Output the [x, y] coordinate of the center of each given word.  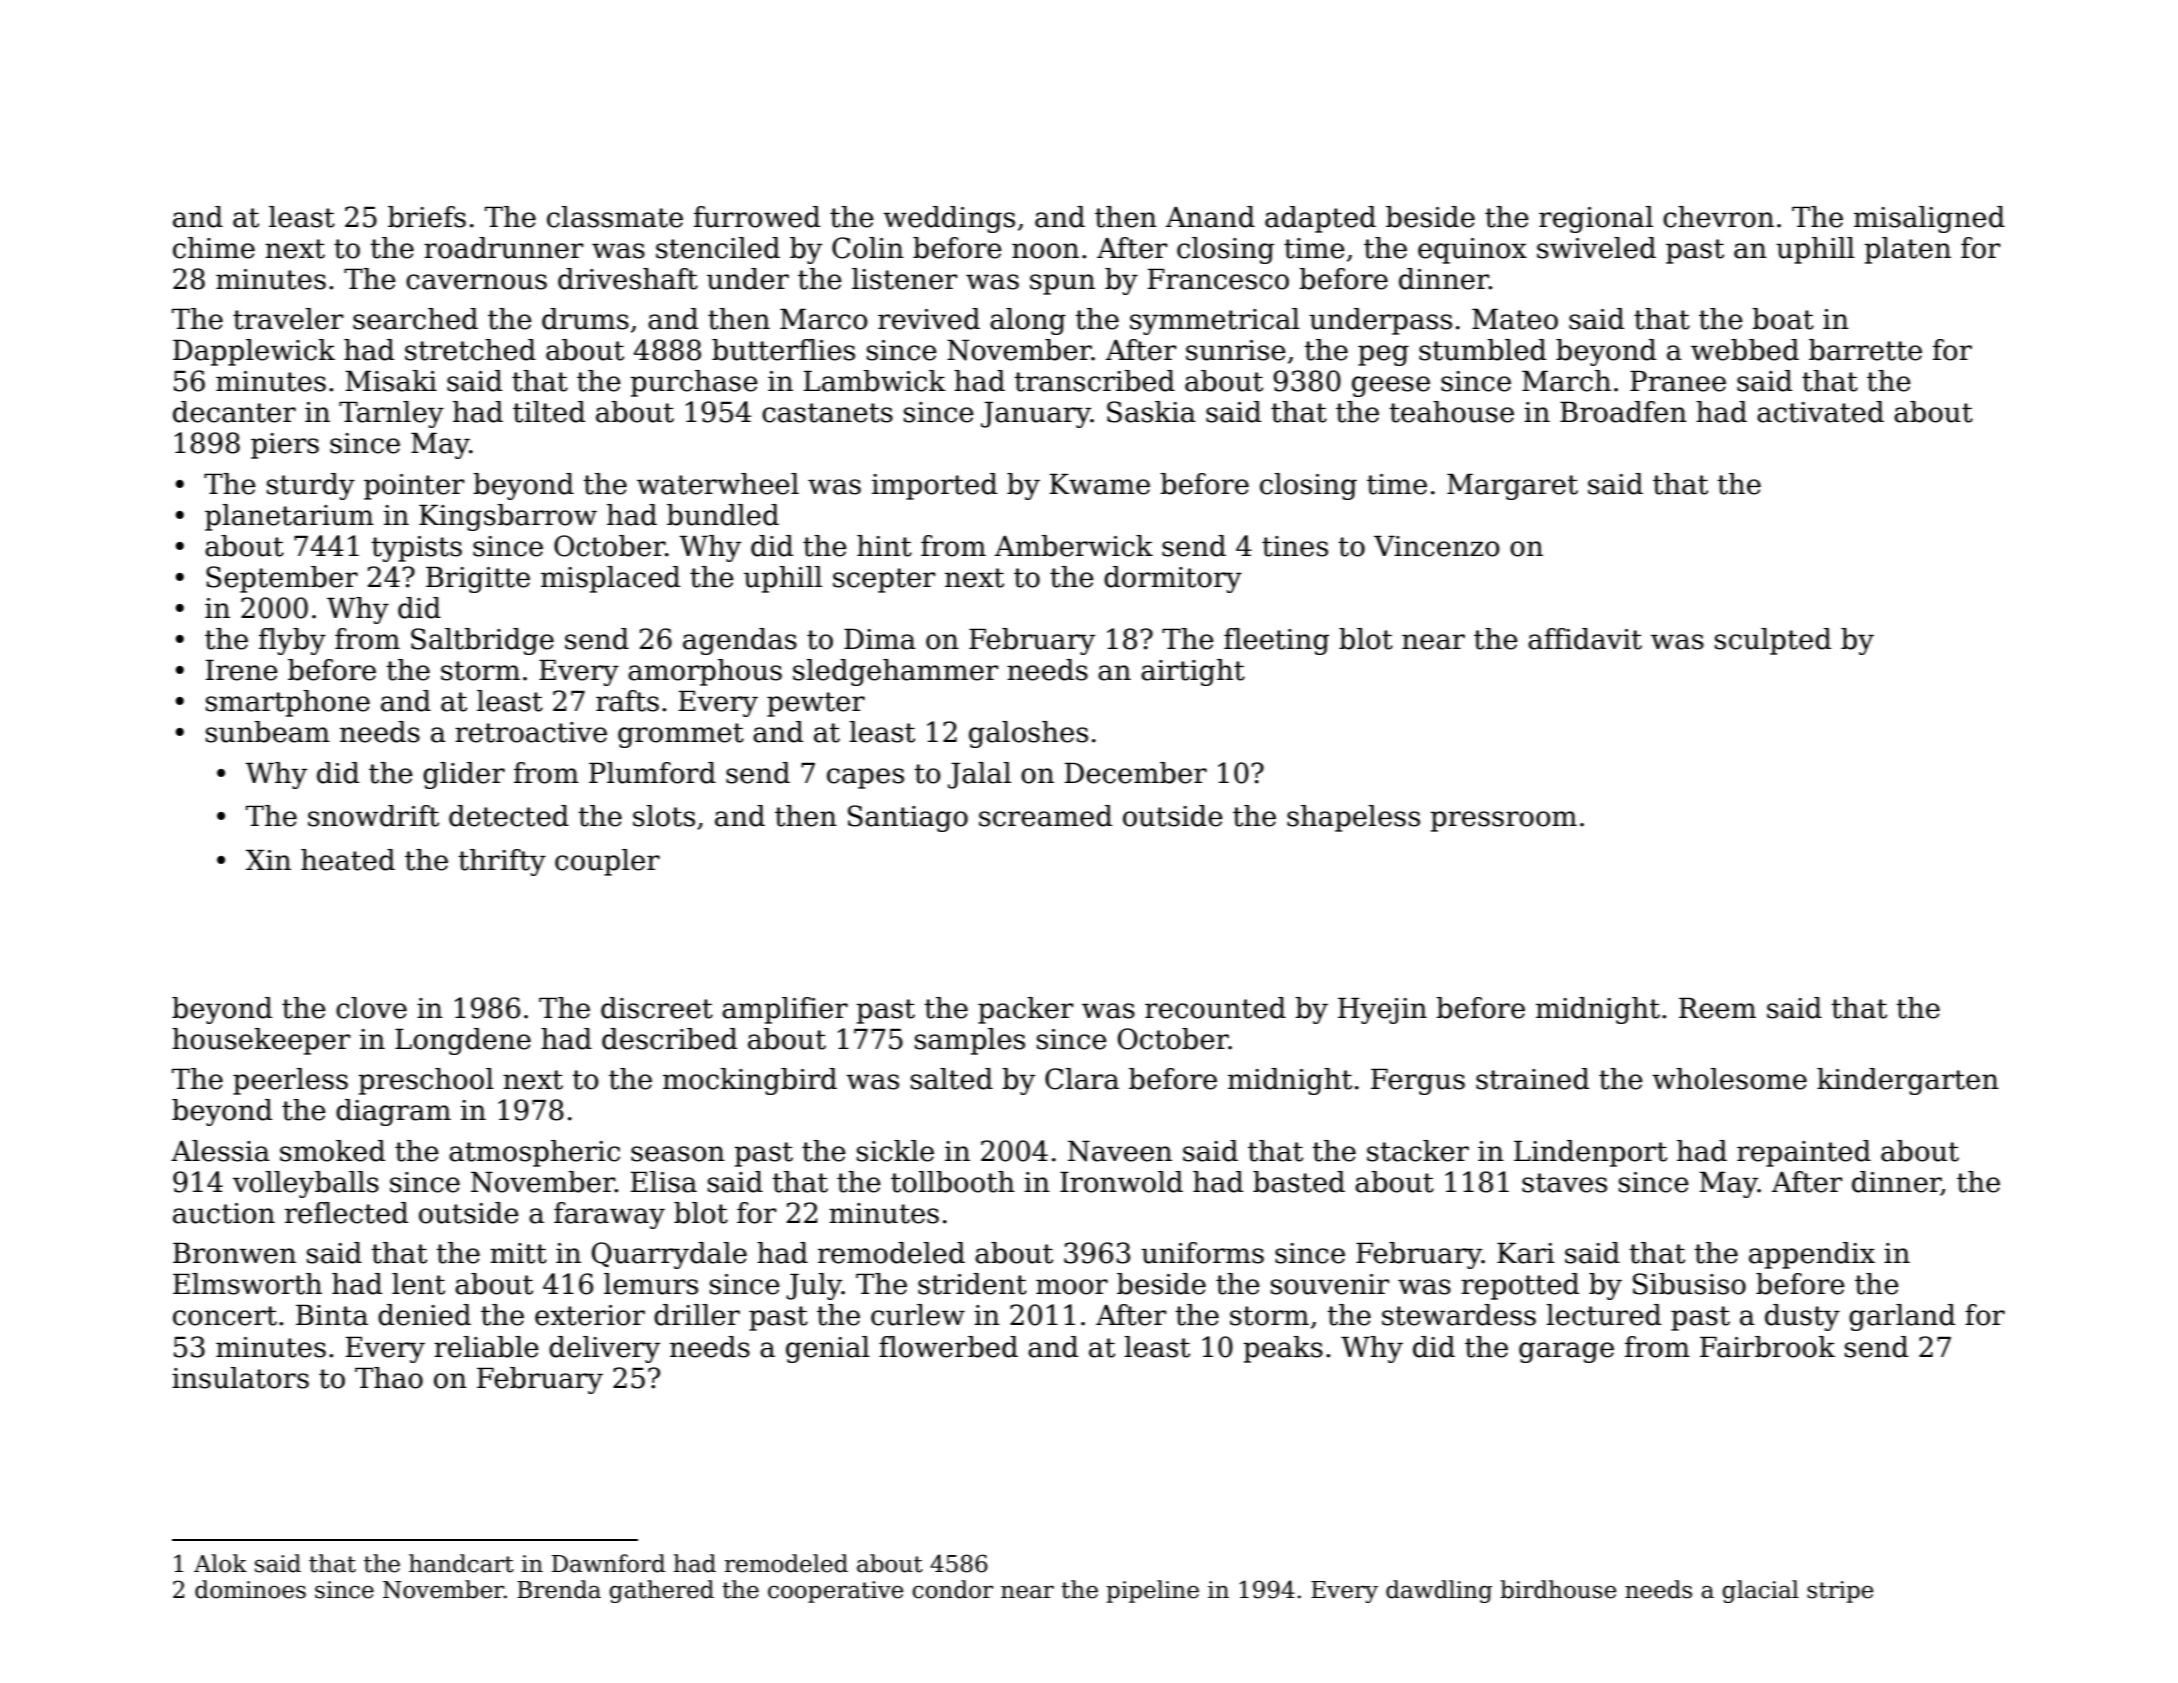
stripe [1840, 1592]
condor [952, 1589]
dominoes [250, 1589]
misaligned [1929, 219]
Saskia [1151, 412]
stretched [470, 350]
